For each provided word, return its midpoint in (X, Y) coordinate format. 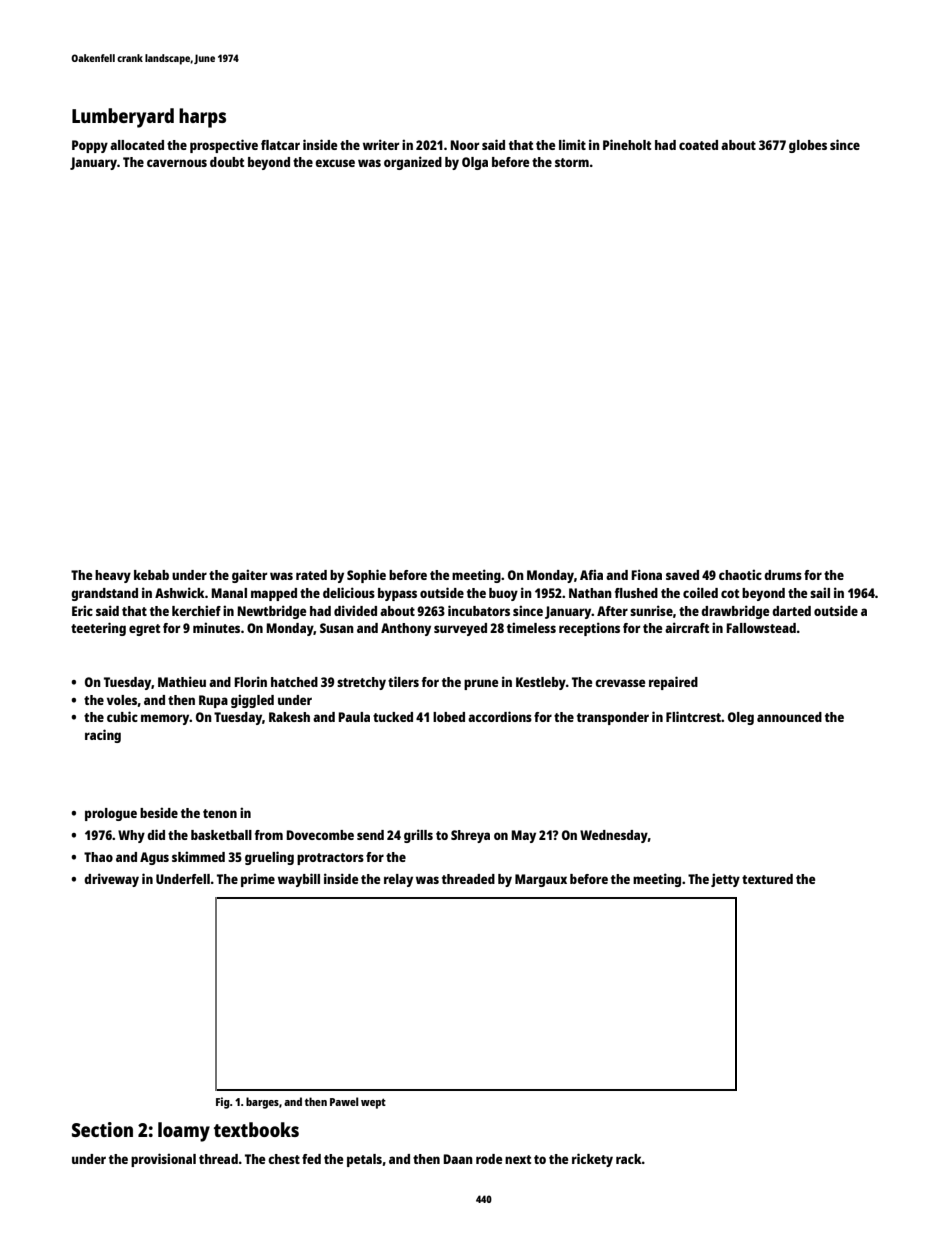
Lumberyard (123, 118)
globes (808, 146)
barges (262, 1103)
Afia (591, 574)
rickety (592, 1160)
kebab (151, 575)
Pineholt (627, 144)
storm (572, 162)
